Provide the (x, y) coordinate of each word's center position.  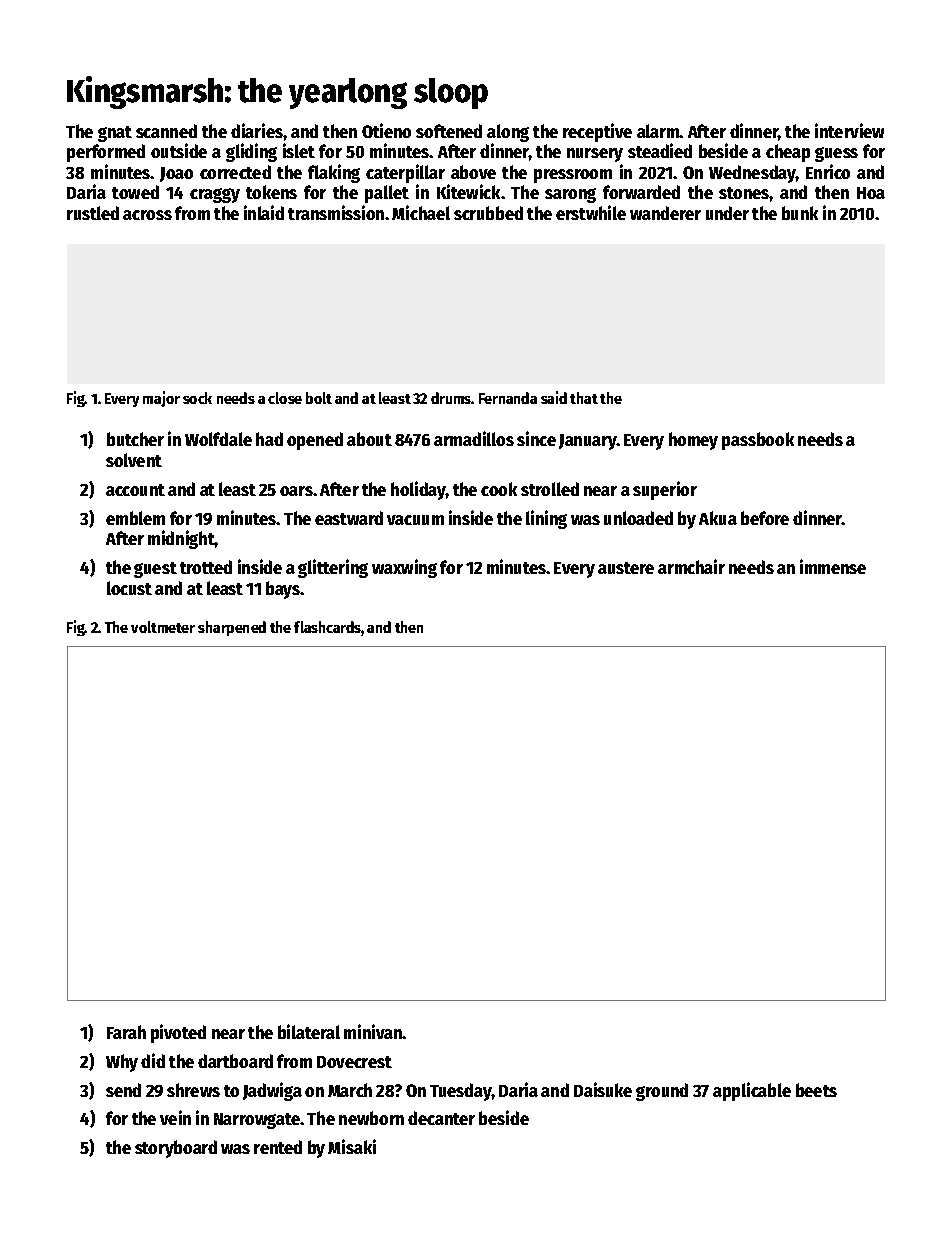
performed (106, 153)
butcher (135, 439)
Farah (126, 1032)
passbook (758, 441)
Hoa (871, 193)
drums (451, 398)
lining (546, 519)
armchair (691, 566)
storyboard (176, 1149)
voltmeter (163, 627)
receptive (597, 132)
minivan (373, 1031)
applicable (752, 1091)
